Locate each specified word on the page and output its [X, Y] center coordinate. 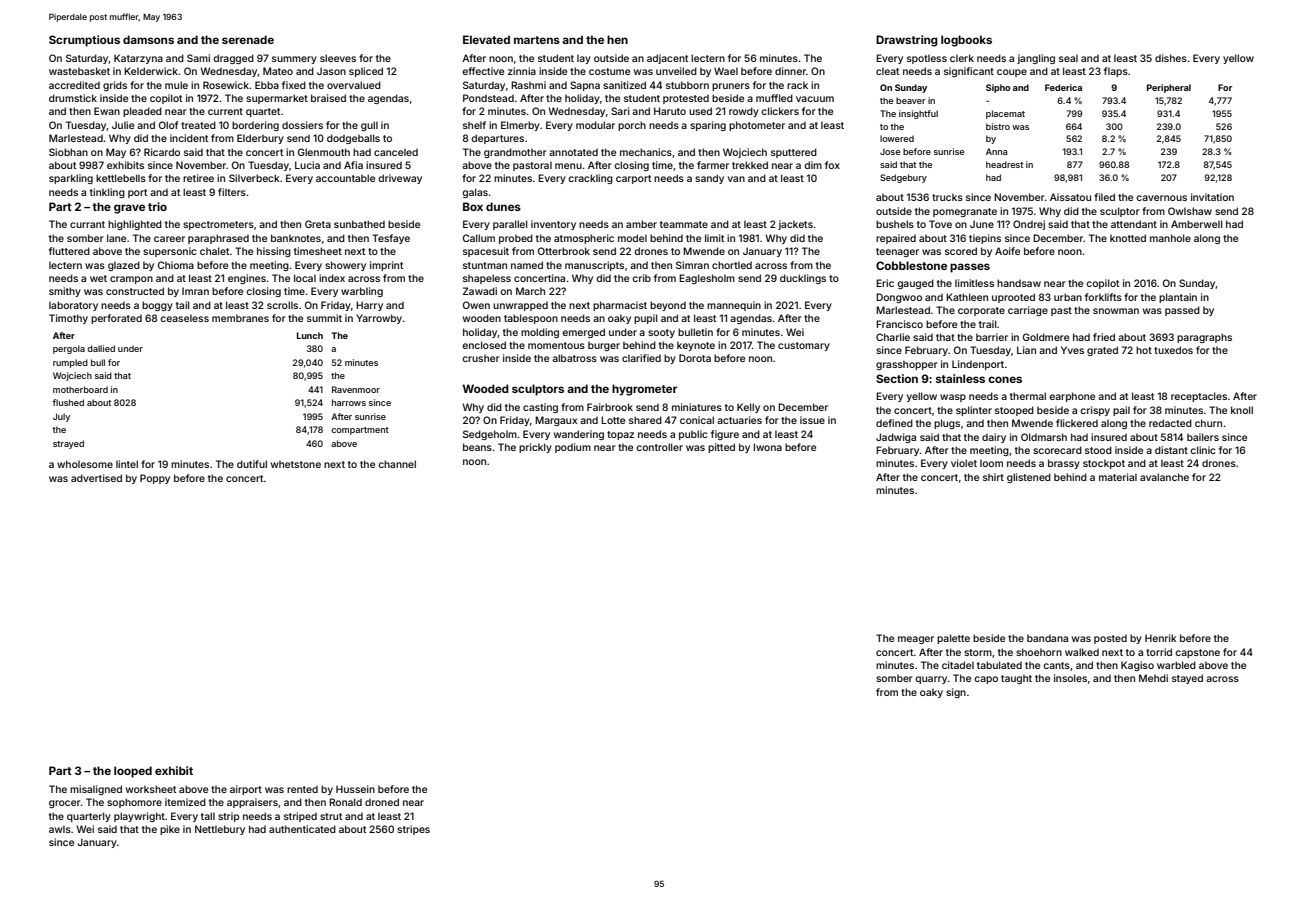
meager [916, 640]
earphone [1072, 397]
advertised [96, 478]
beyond [668, 306]
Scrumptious [84, 41]
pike [170, 830]
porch [632, 126]
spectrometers [218, 225]
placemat [1005, 114]
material [1118, 477]
